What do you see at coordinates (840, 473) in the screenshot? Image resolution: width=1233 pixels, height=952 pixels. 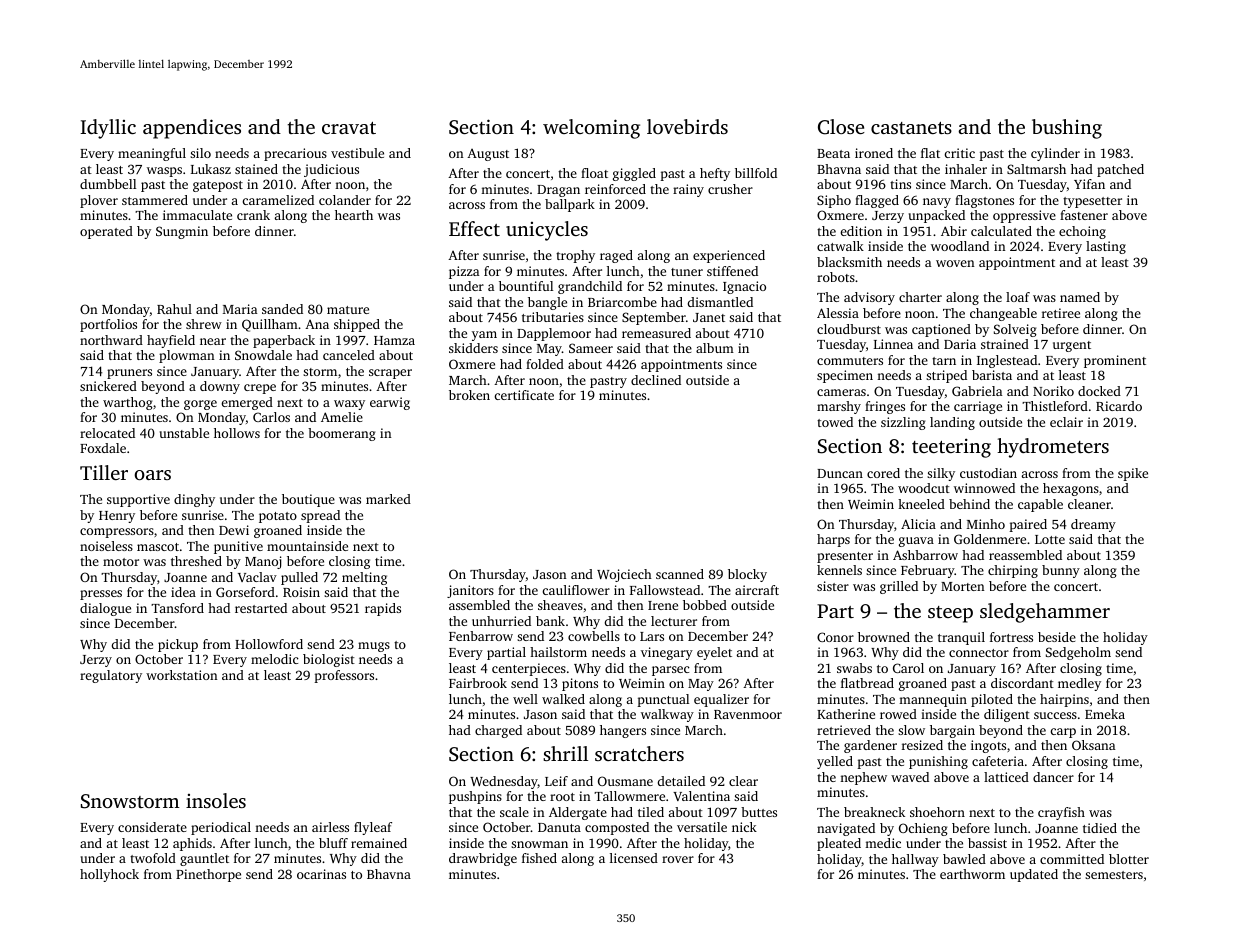 I see `Duncan` at bounding box center [840, 473].
